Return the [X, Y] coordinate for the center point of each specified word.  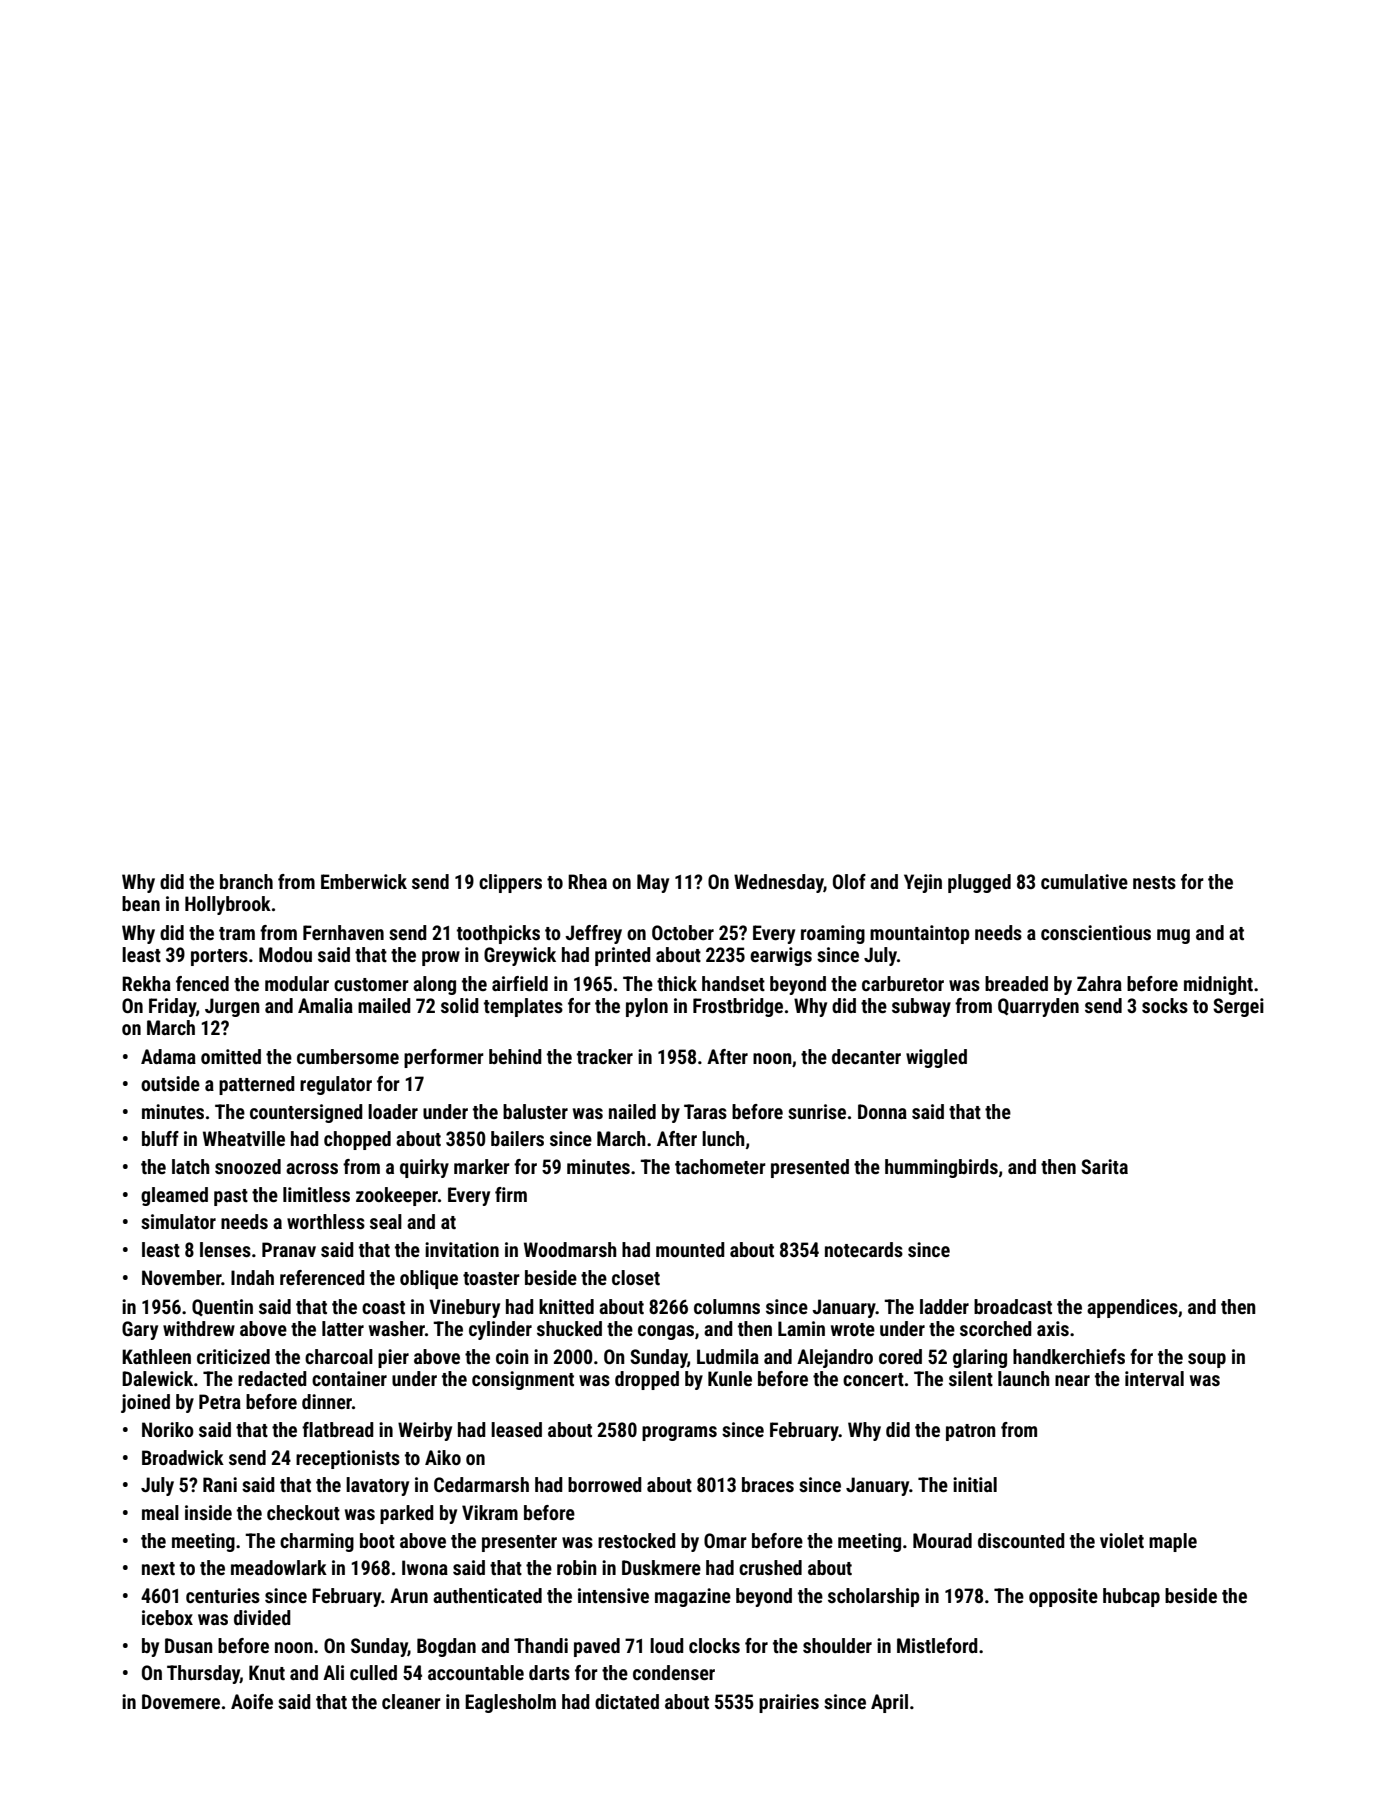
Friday [172, 1007]
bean [141, 903]
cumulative [1084, 881]
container [349, 1378]
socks [1165, 1005]
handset [733, 983]
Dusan [188, 1645]
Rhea [587, 881]
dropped [647, 1380]
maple [1173, 1542]
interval [1154, 1378]
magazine [693, 1597]
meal [160, 1512]
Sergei [1238, 1007]
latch [190, 1166]
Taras [705, 1111]
